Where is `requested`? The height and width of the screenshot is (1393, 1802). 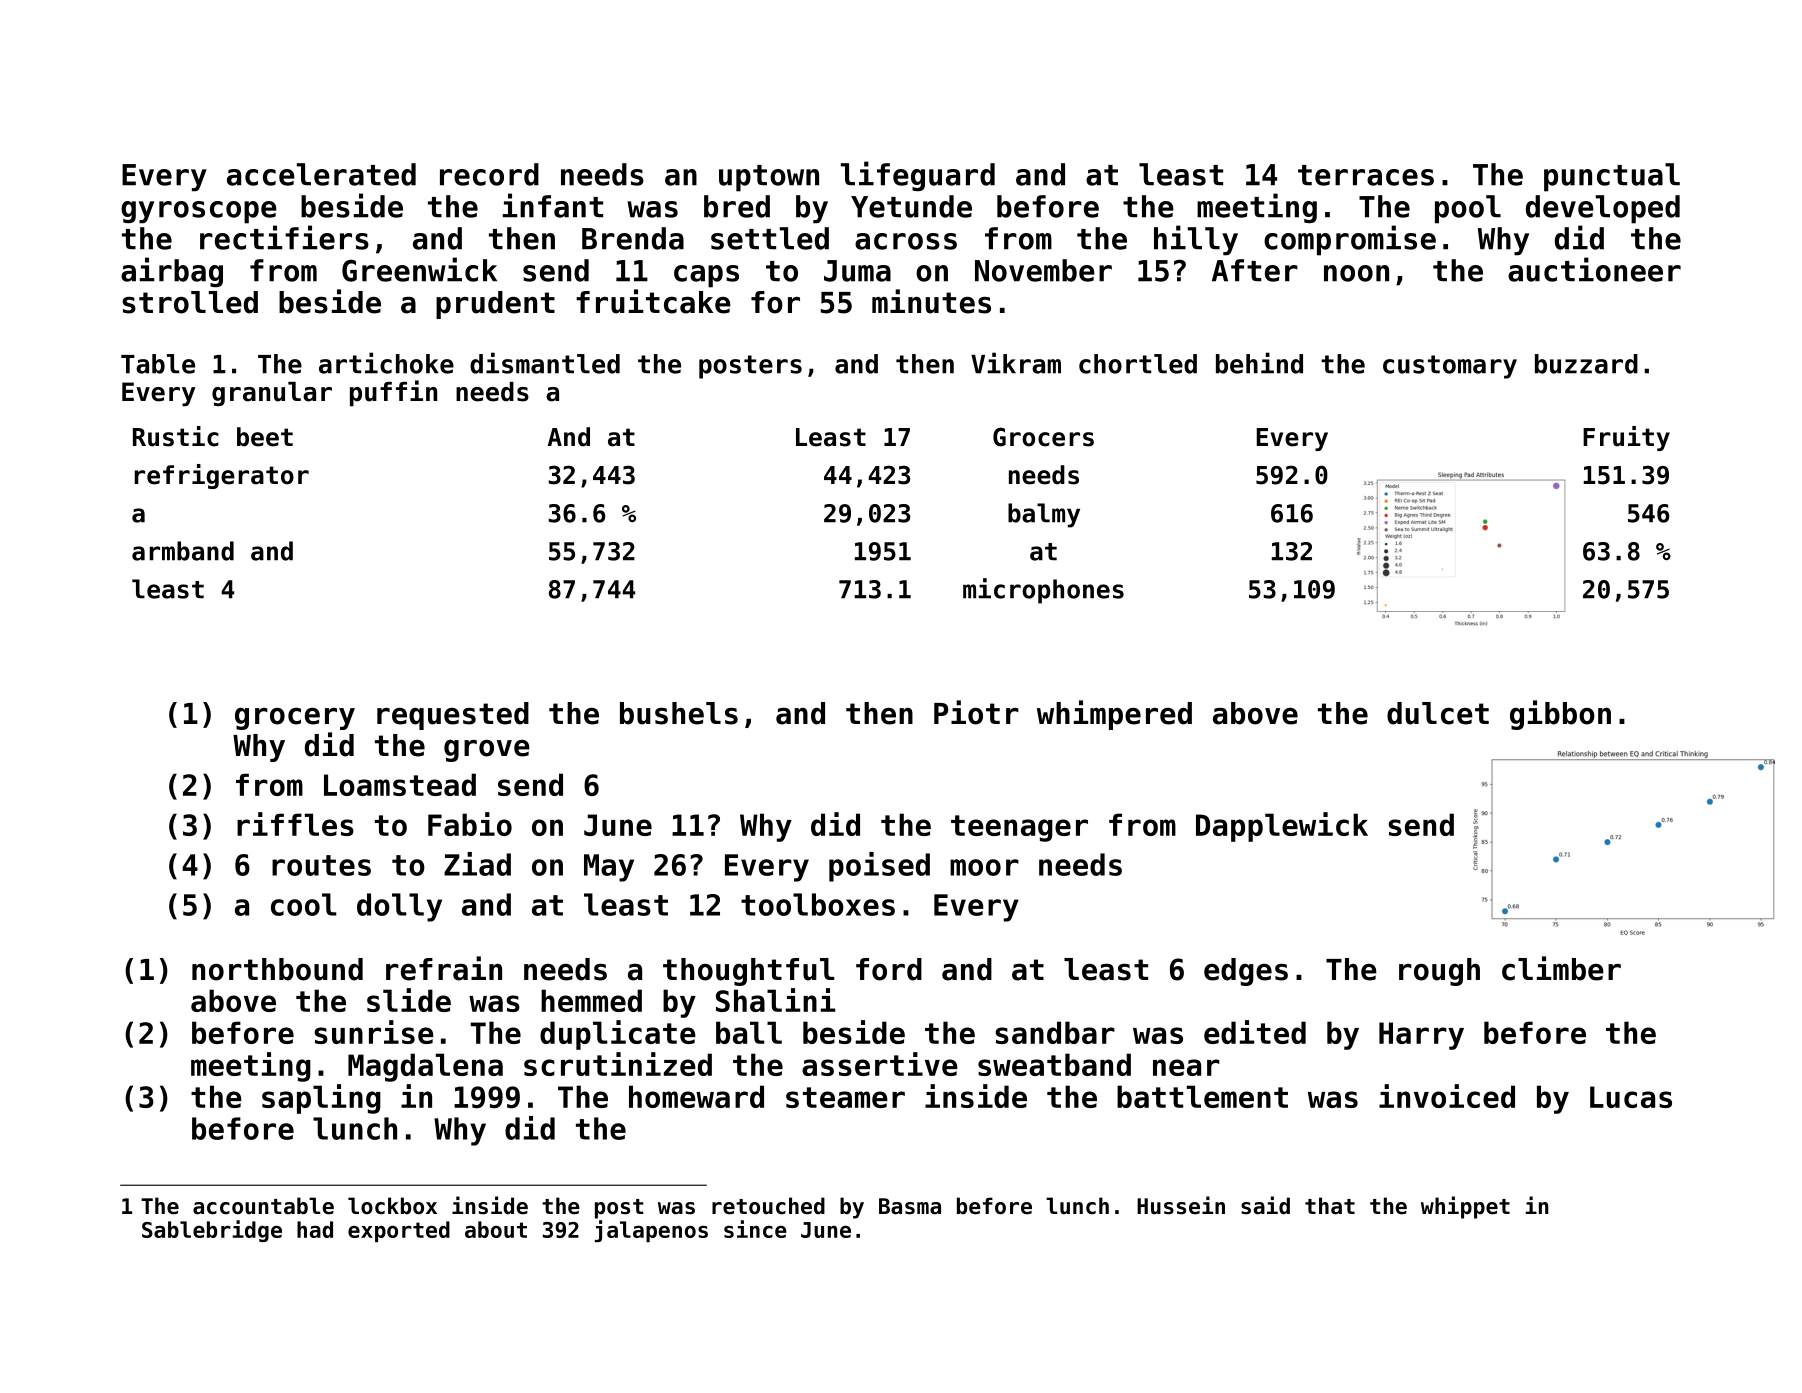 requested is located at coordinates (453, 716).
